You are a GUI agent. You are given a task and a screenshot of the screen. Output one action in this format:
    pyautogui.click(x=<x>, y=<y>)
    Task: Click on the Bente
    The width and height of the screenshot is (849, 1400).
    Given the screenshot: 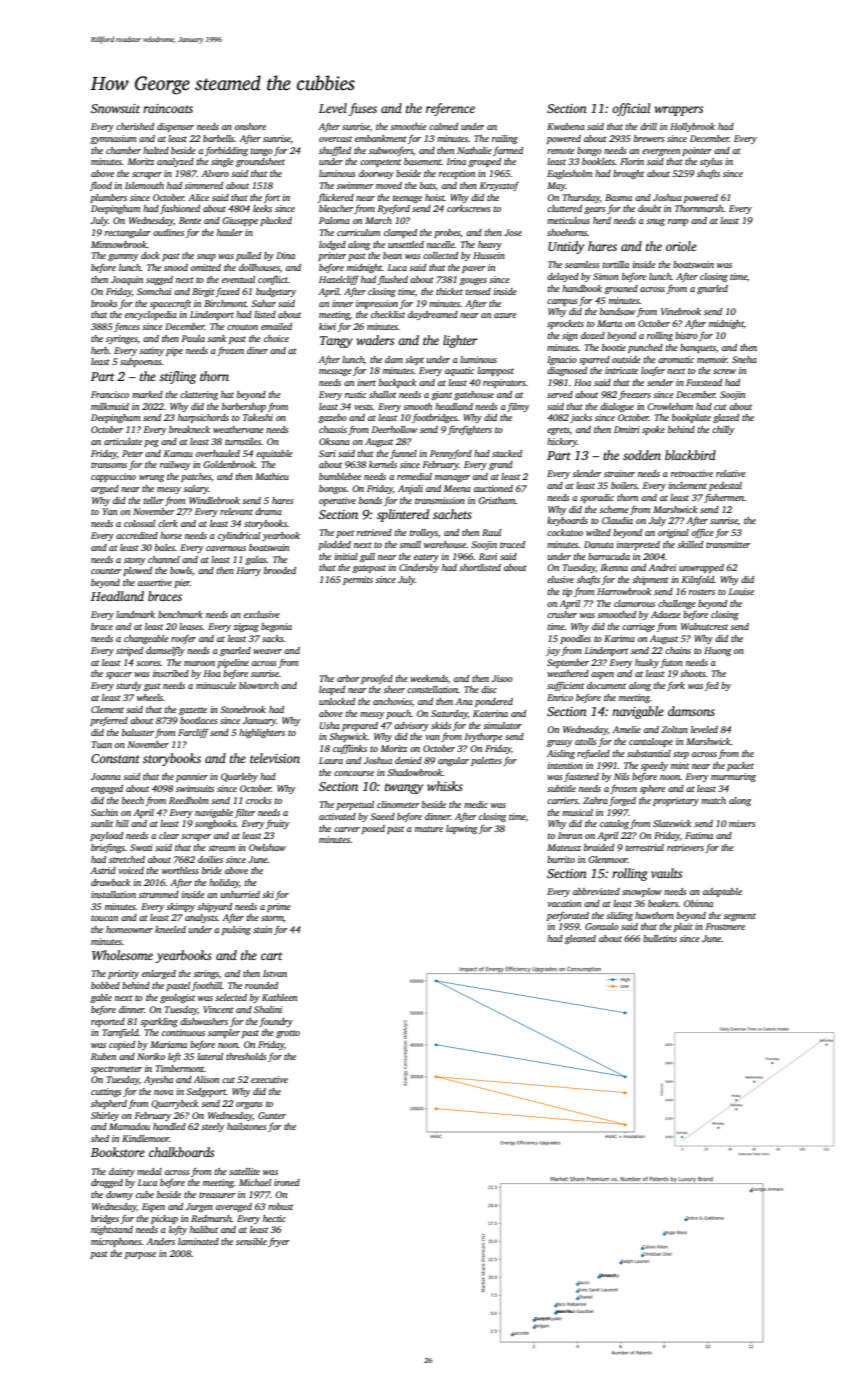 What is the action you would take?
    pyautogui.click(x=190, y=220)
